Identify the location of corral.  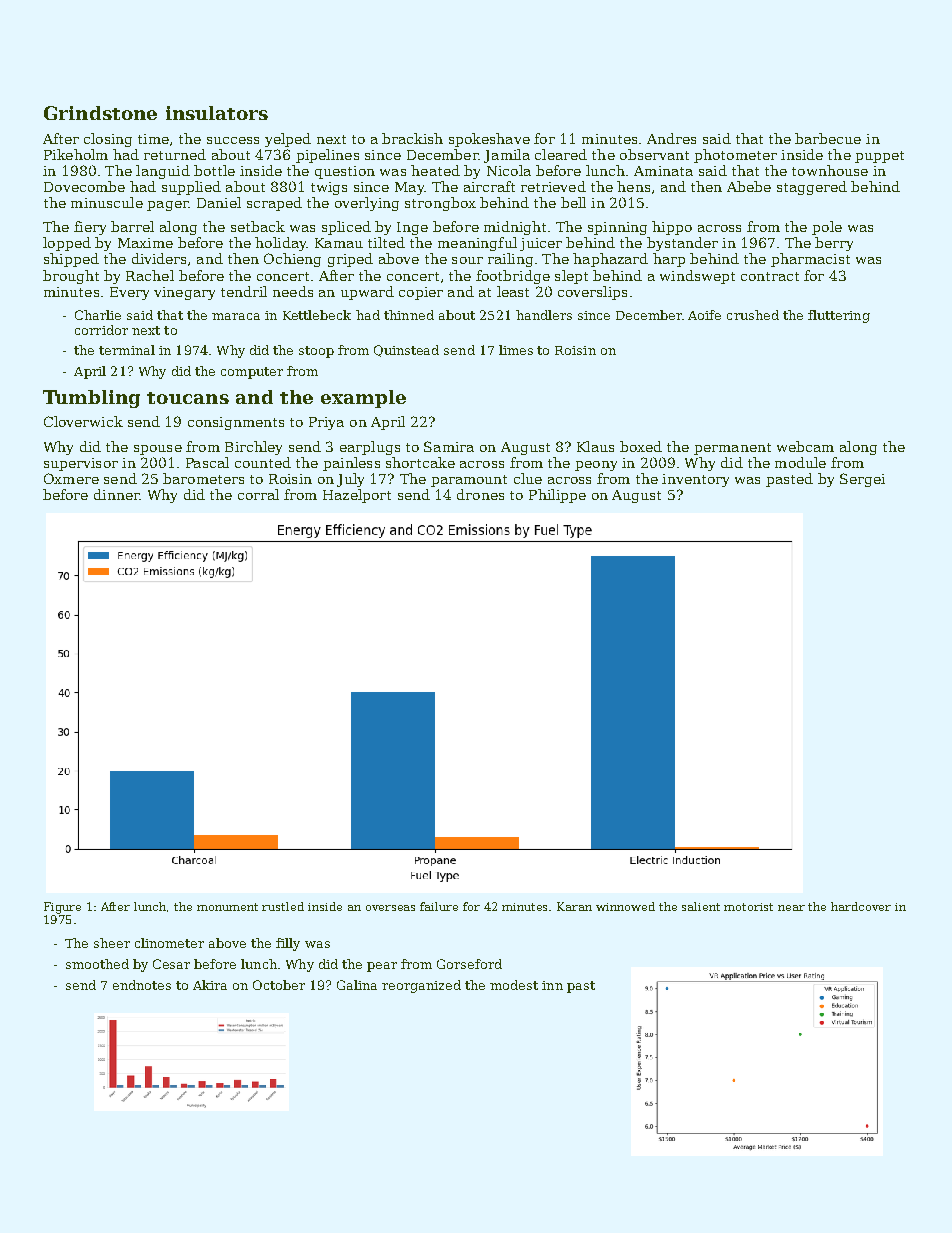
(258, 494).
